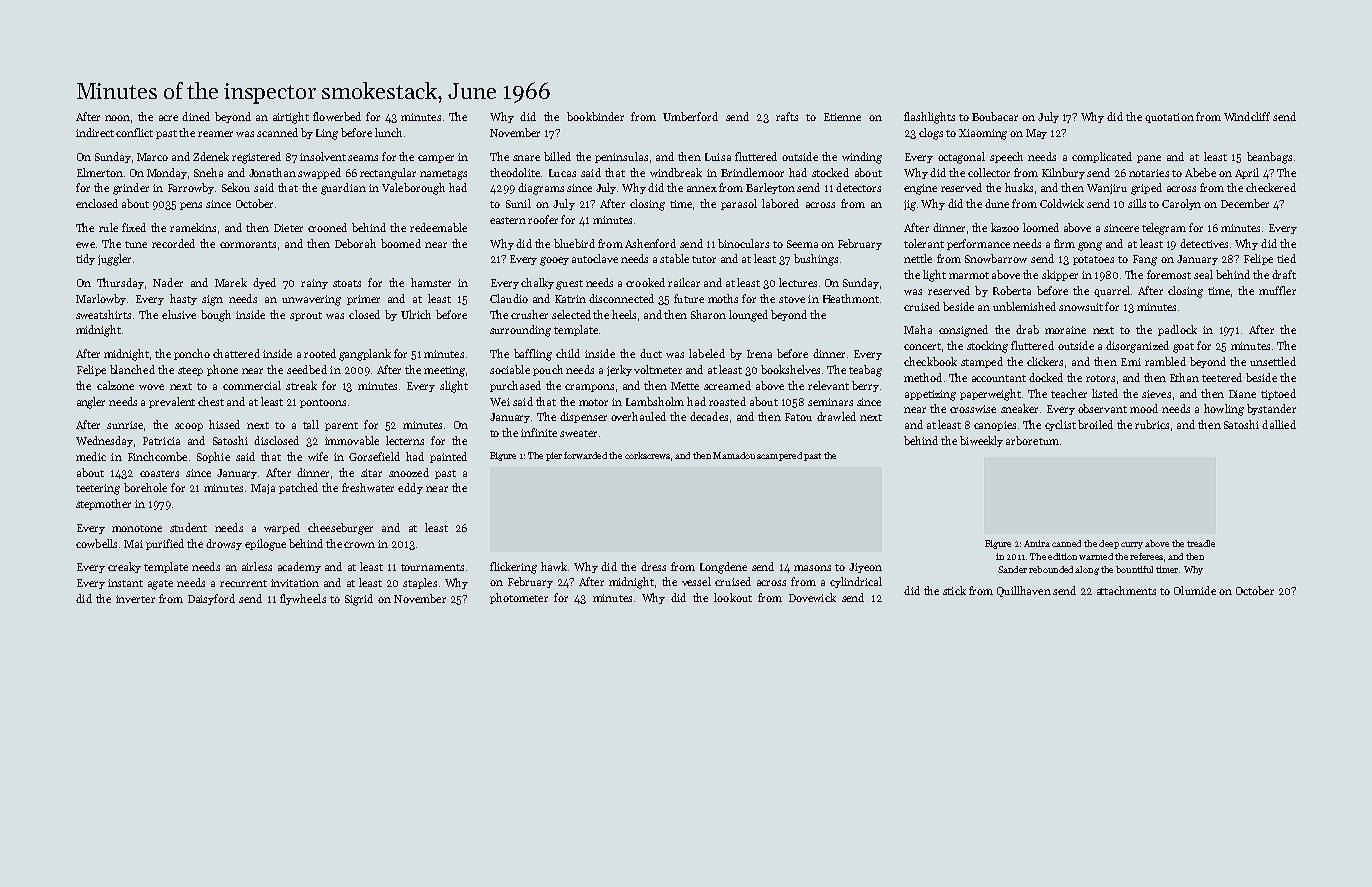 The width and height of the page is (1372, 887). I want to click on Boubacar, so click(995, 116).
